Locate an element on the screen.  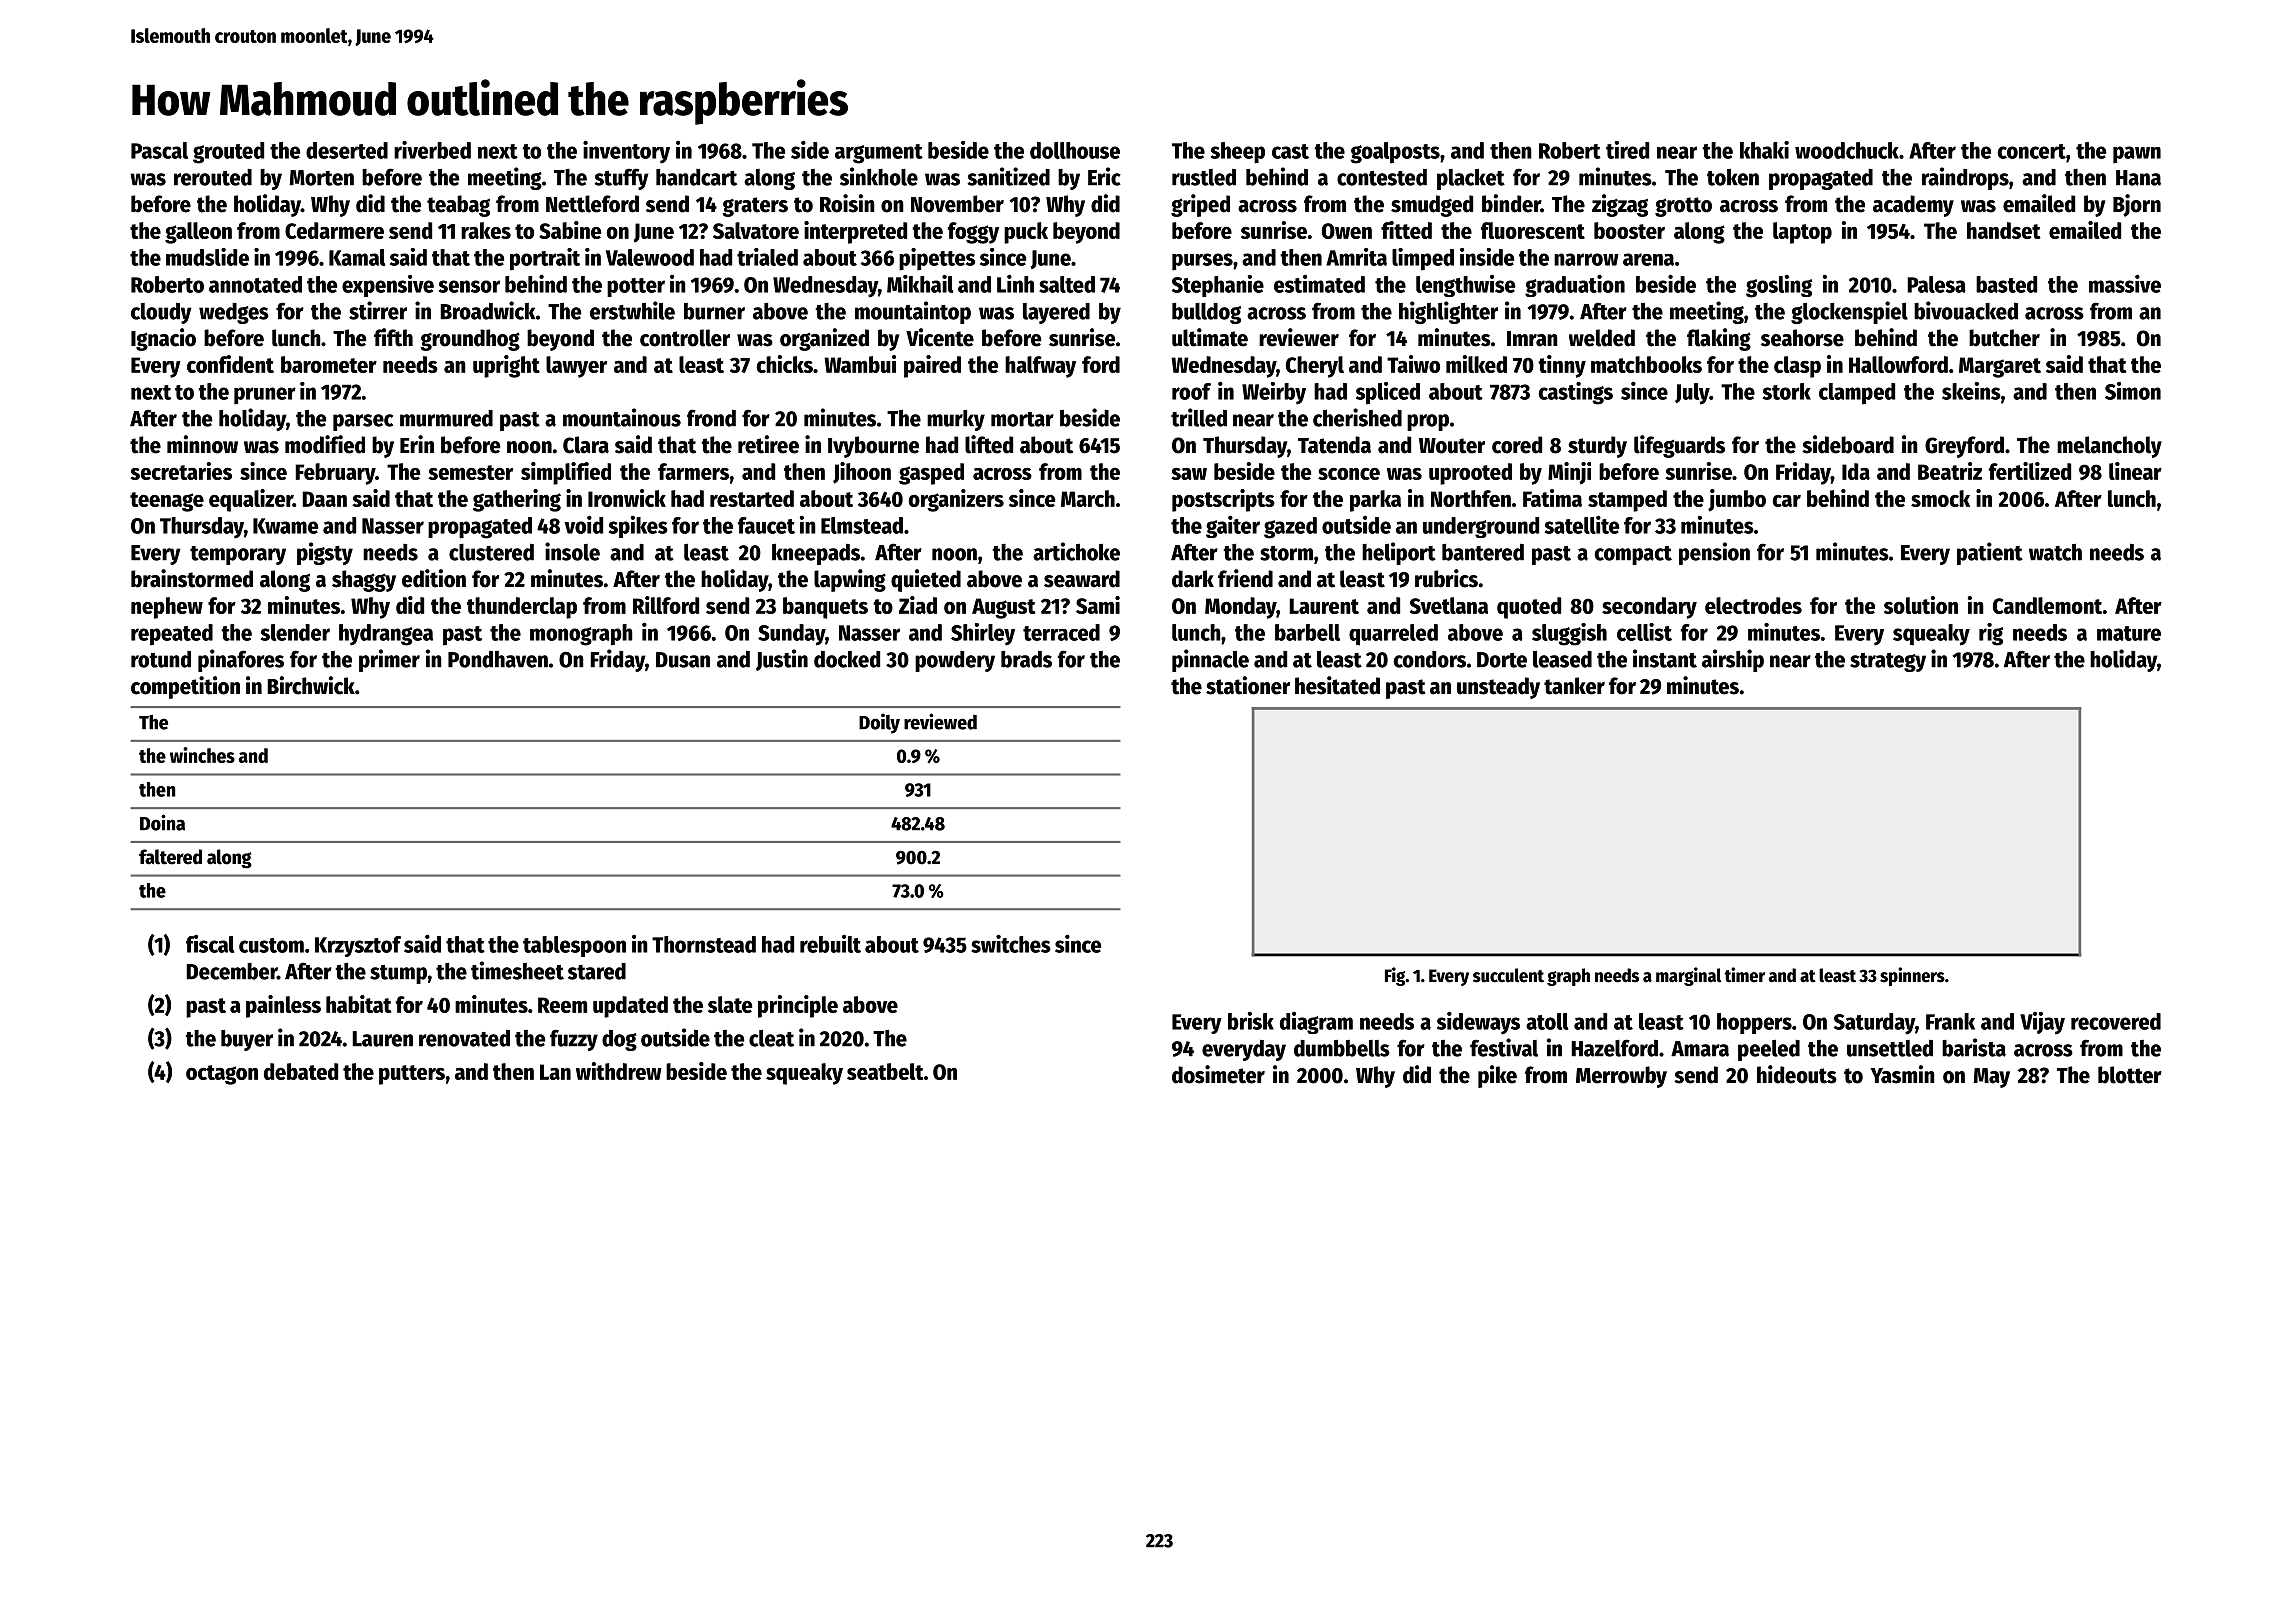
inventory is located at coordinates (626, 152).
